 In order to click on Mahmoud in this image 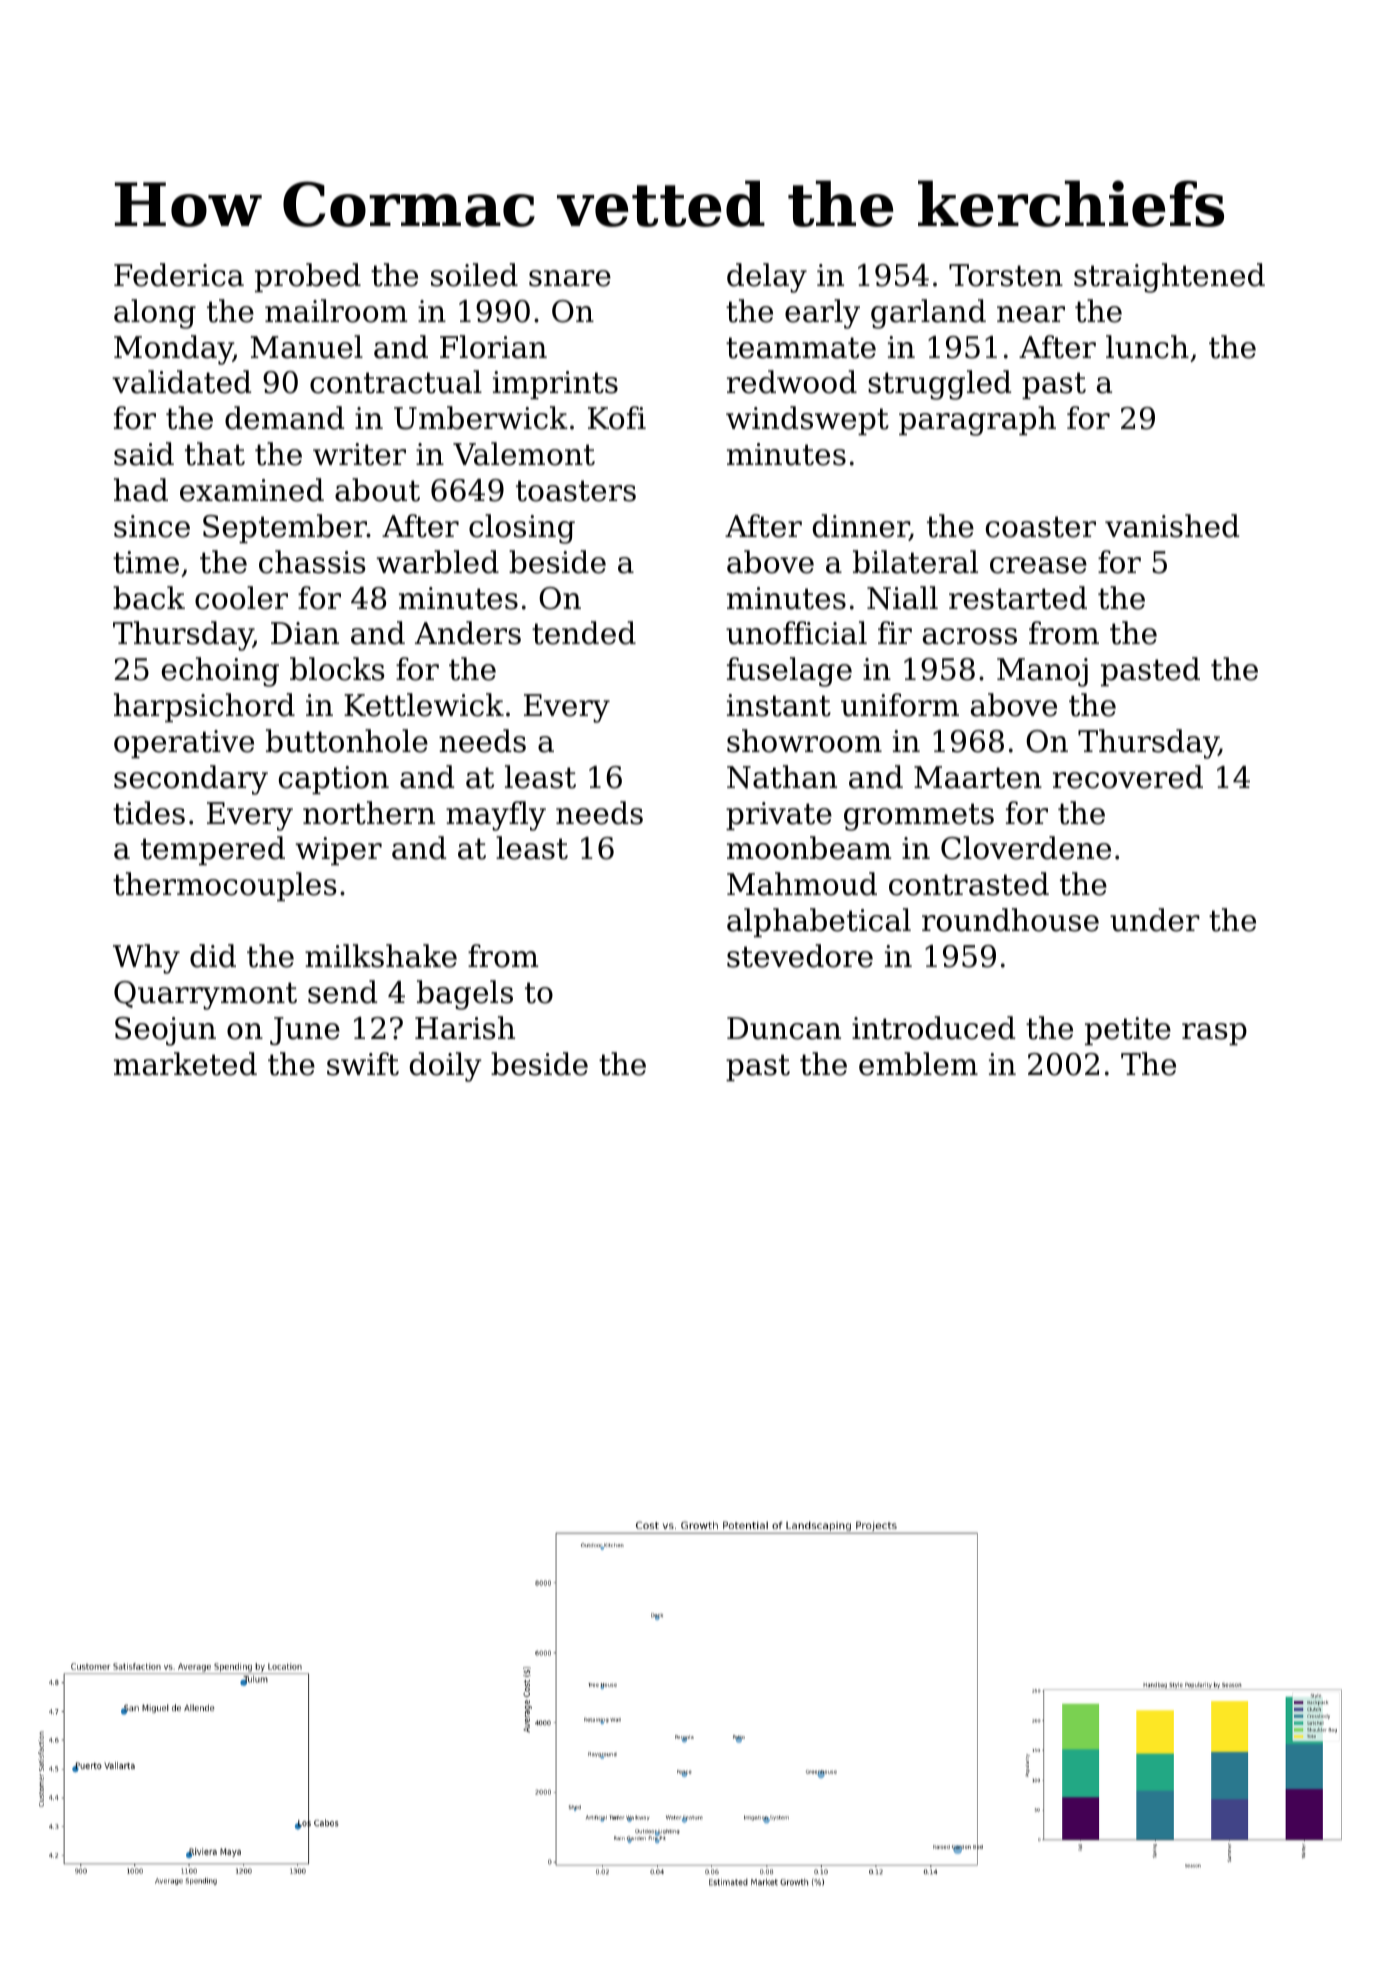, I will do `click(802, 884)`.
